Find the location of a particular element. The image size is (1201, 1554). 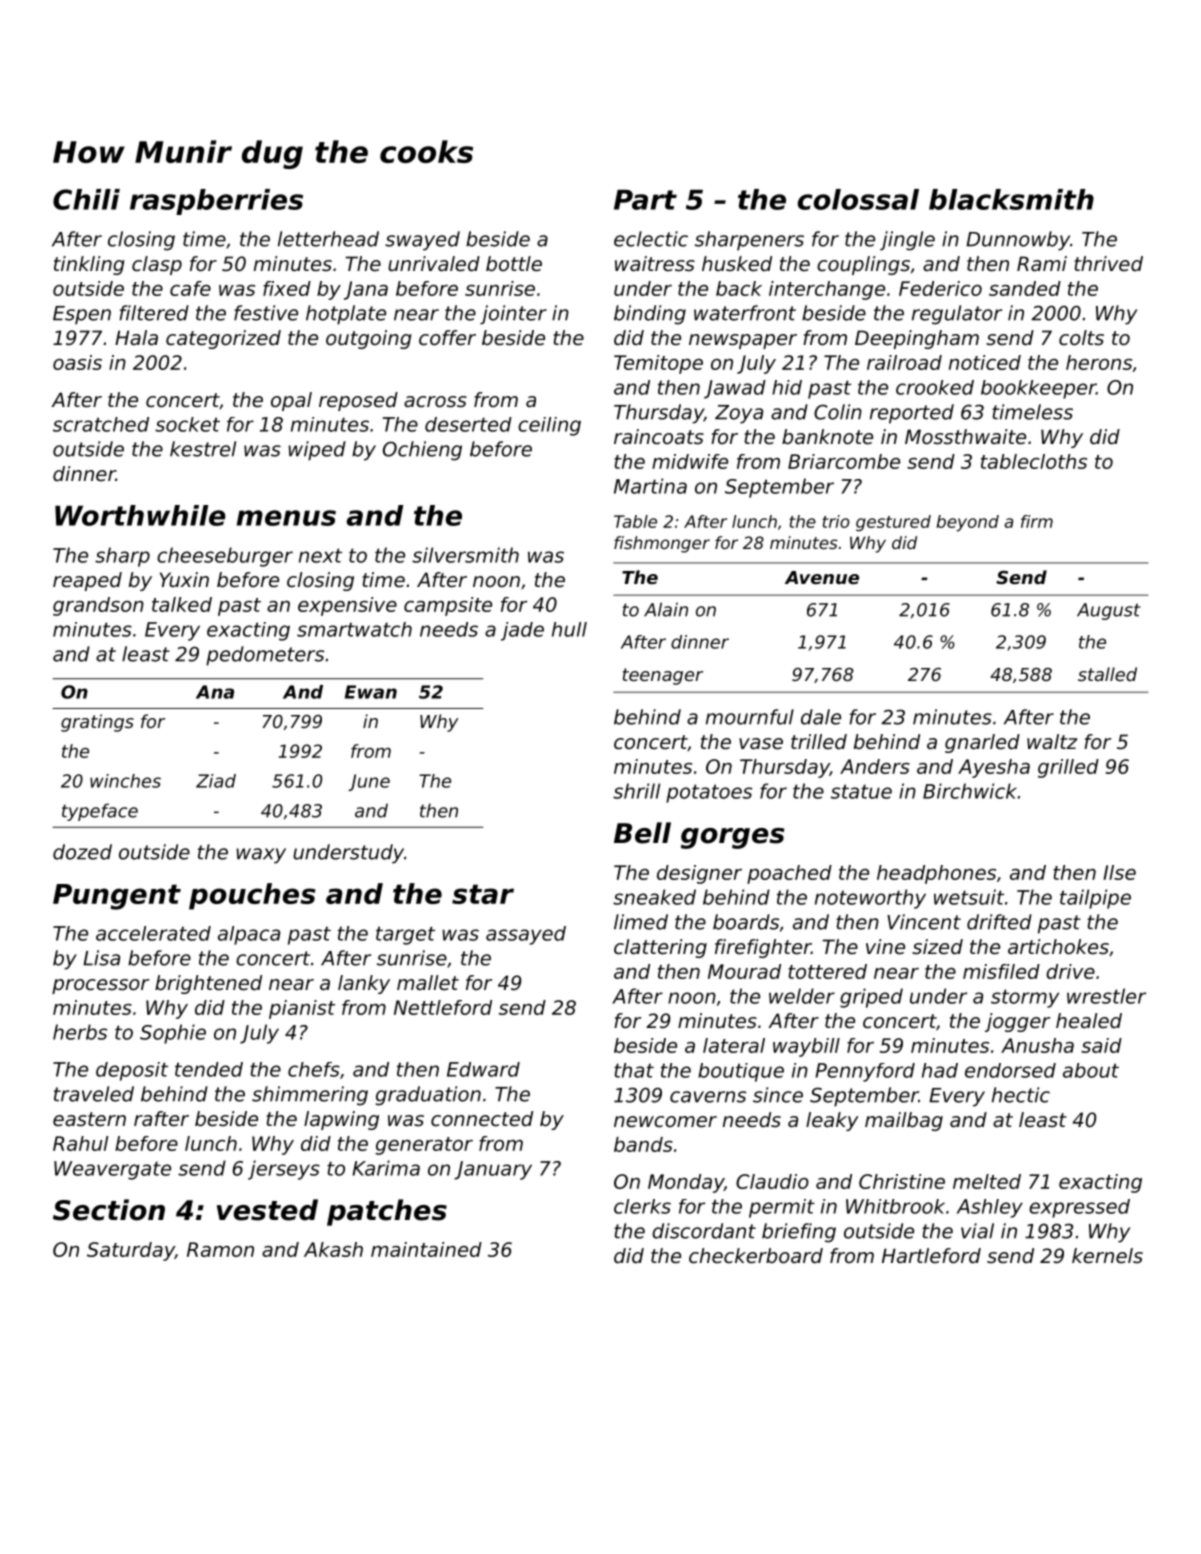

Worthwhile is located at coordinates (140, 515).
